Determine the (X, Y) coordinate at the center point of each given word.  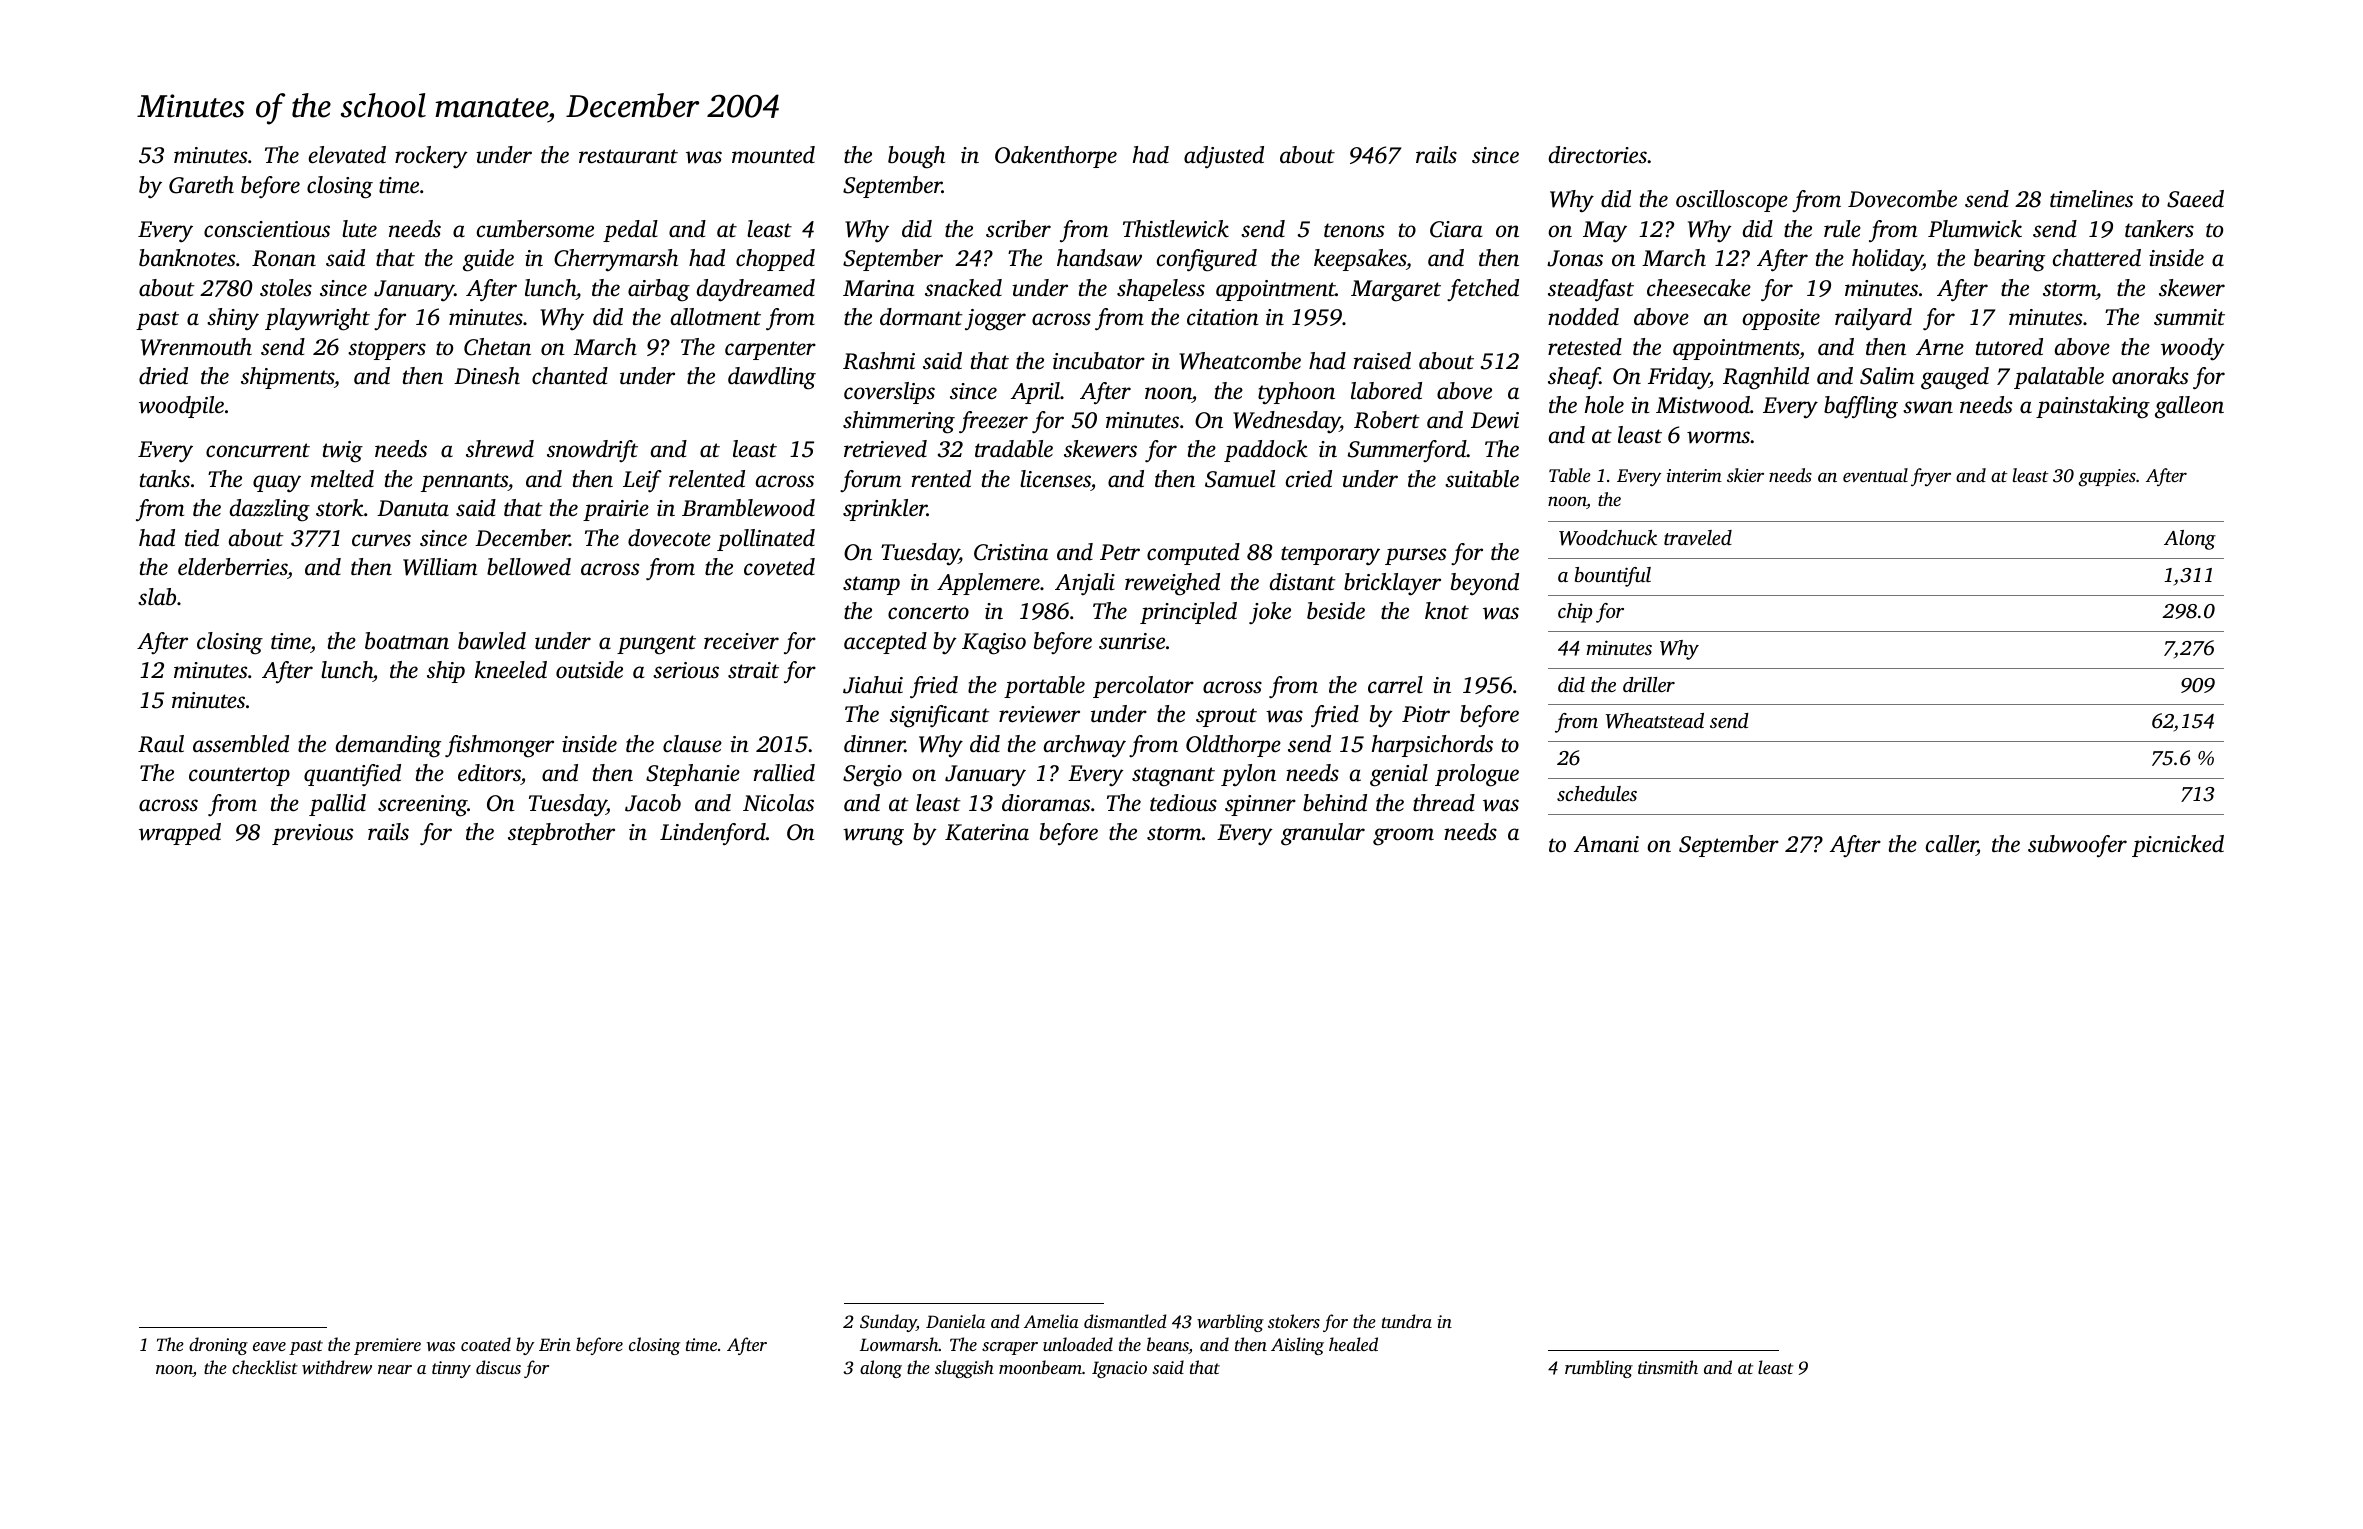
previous (312, 834)
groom (1403, 837)
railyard (1873, 319)
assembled (241, 744)
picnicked (2178, 846)
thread (1444, 802)
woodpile (181, 407)
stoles (286, 288)
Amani (1606, 844)
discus (498, 1367)
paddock (1266, 451)
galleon (2189, 407)
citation (1223, 317)
